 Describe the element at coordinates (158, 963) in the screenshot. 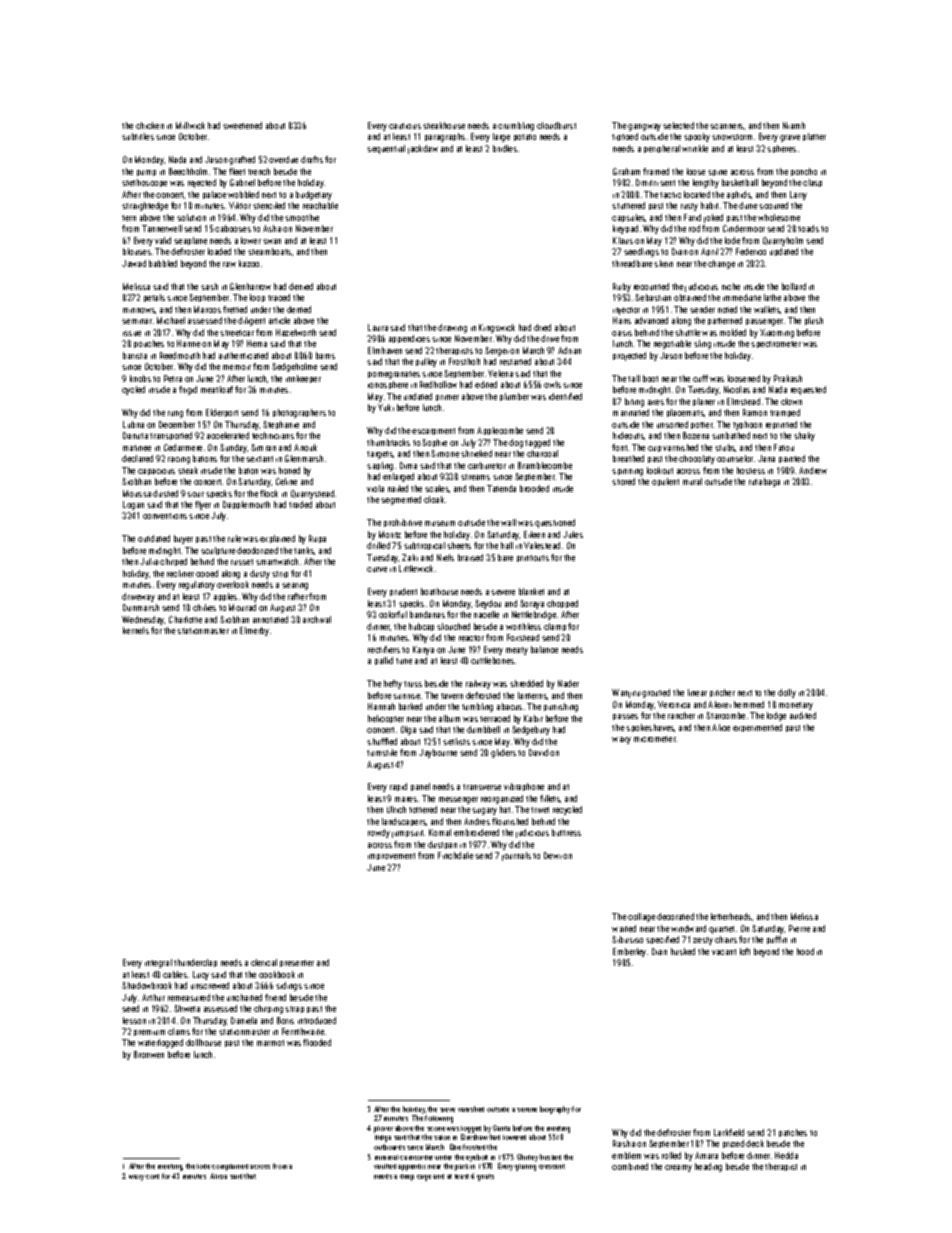

I see `integral` at that location.
